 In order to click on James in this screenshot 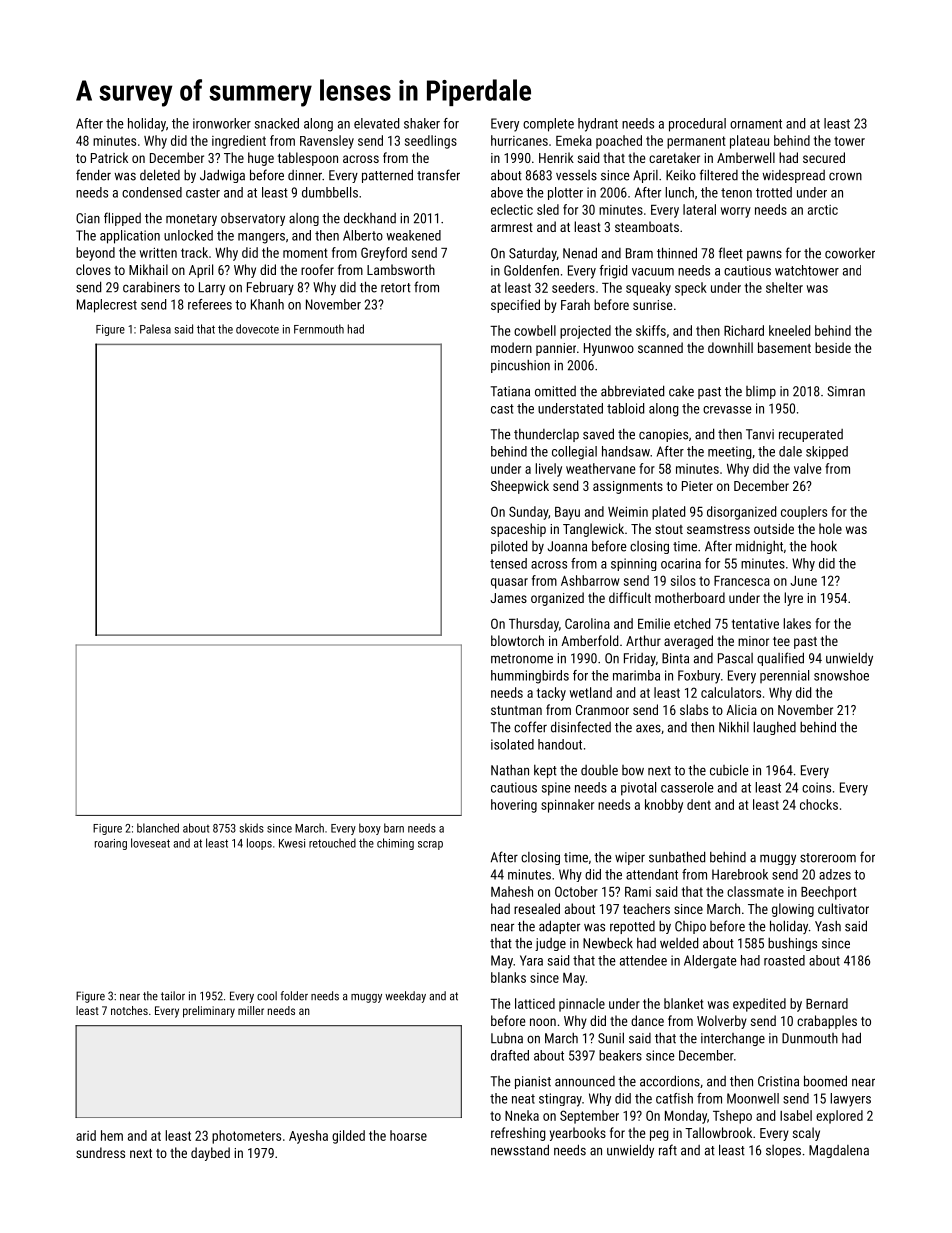, I will do `click(509, 598)`.
